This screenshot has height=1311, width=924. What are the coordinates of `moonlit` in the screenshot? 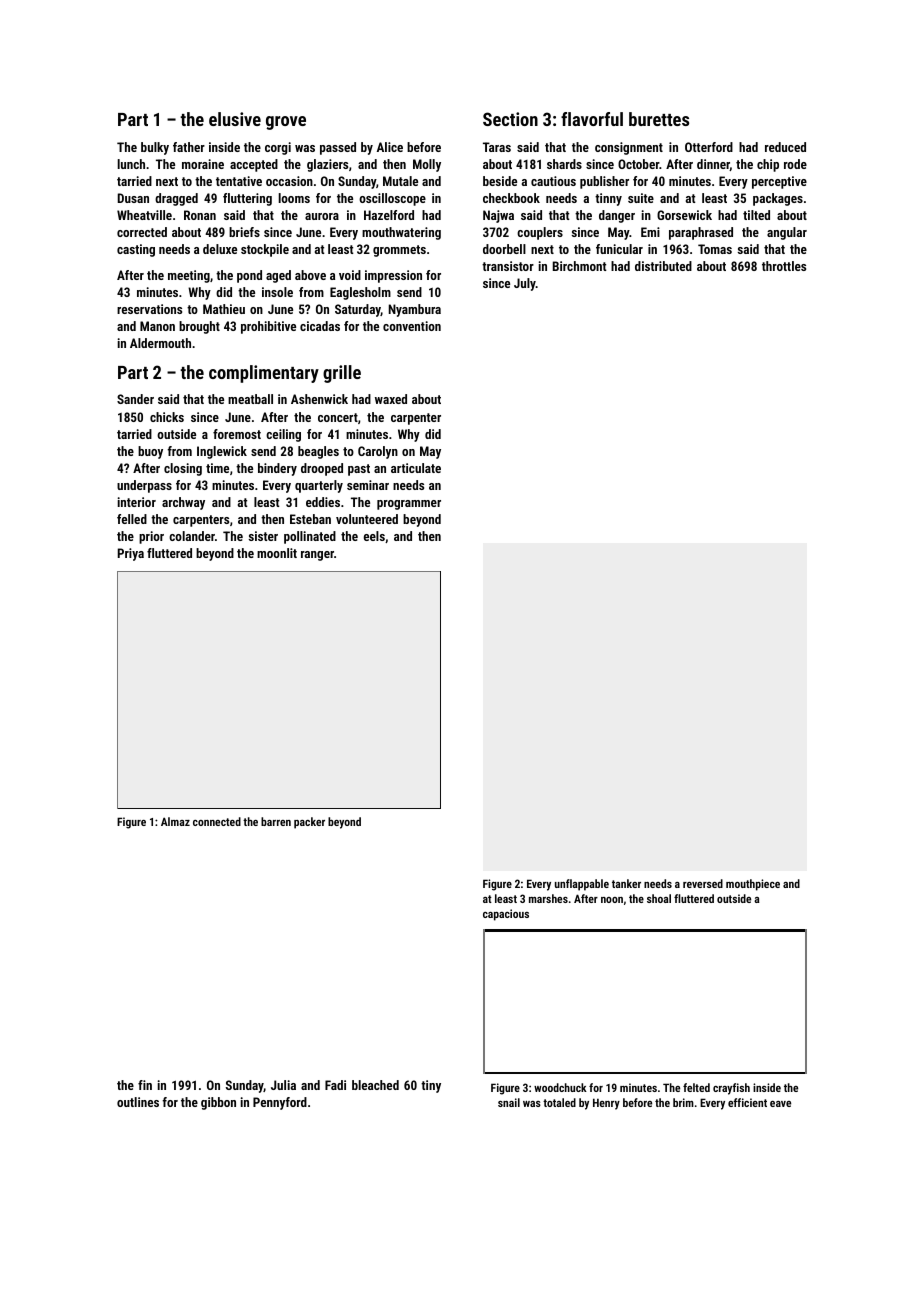 It's located at (277, 553).
